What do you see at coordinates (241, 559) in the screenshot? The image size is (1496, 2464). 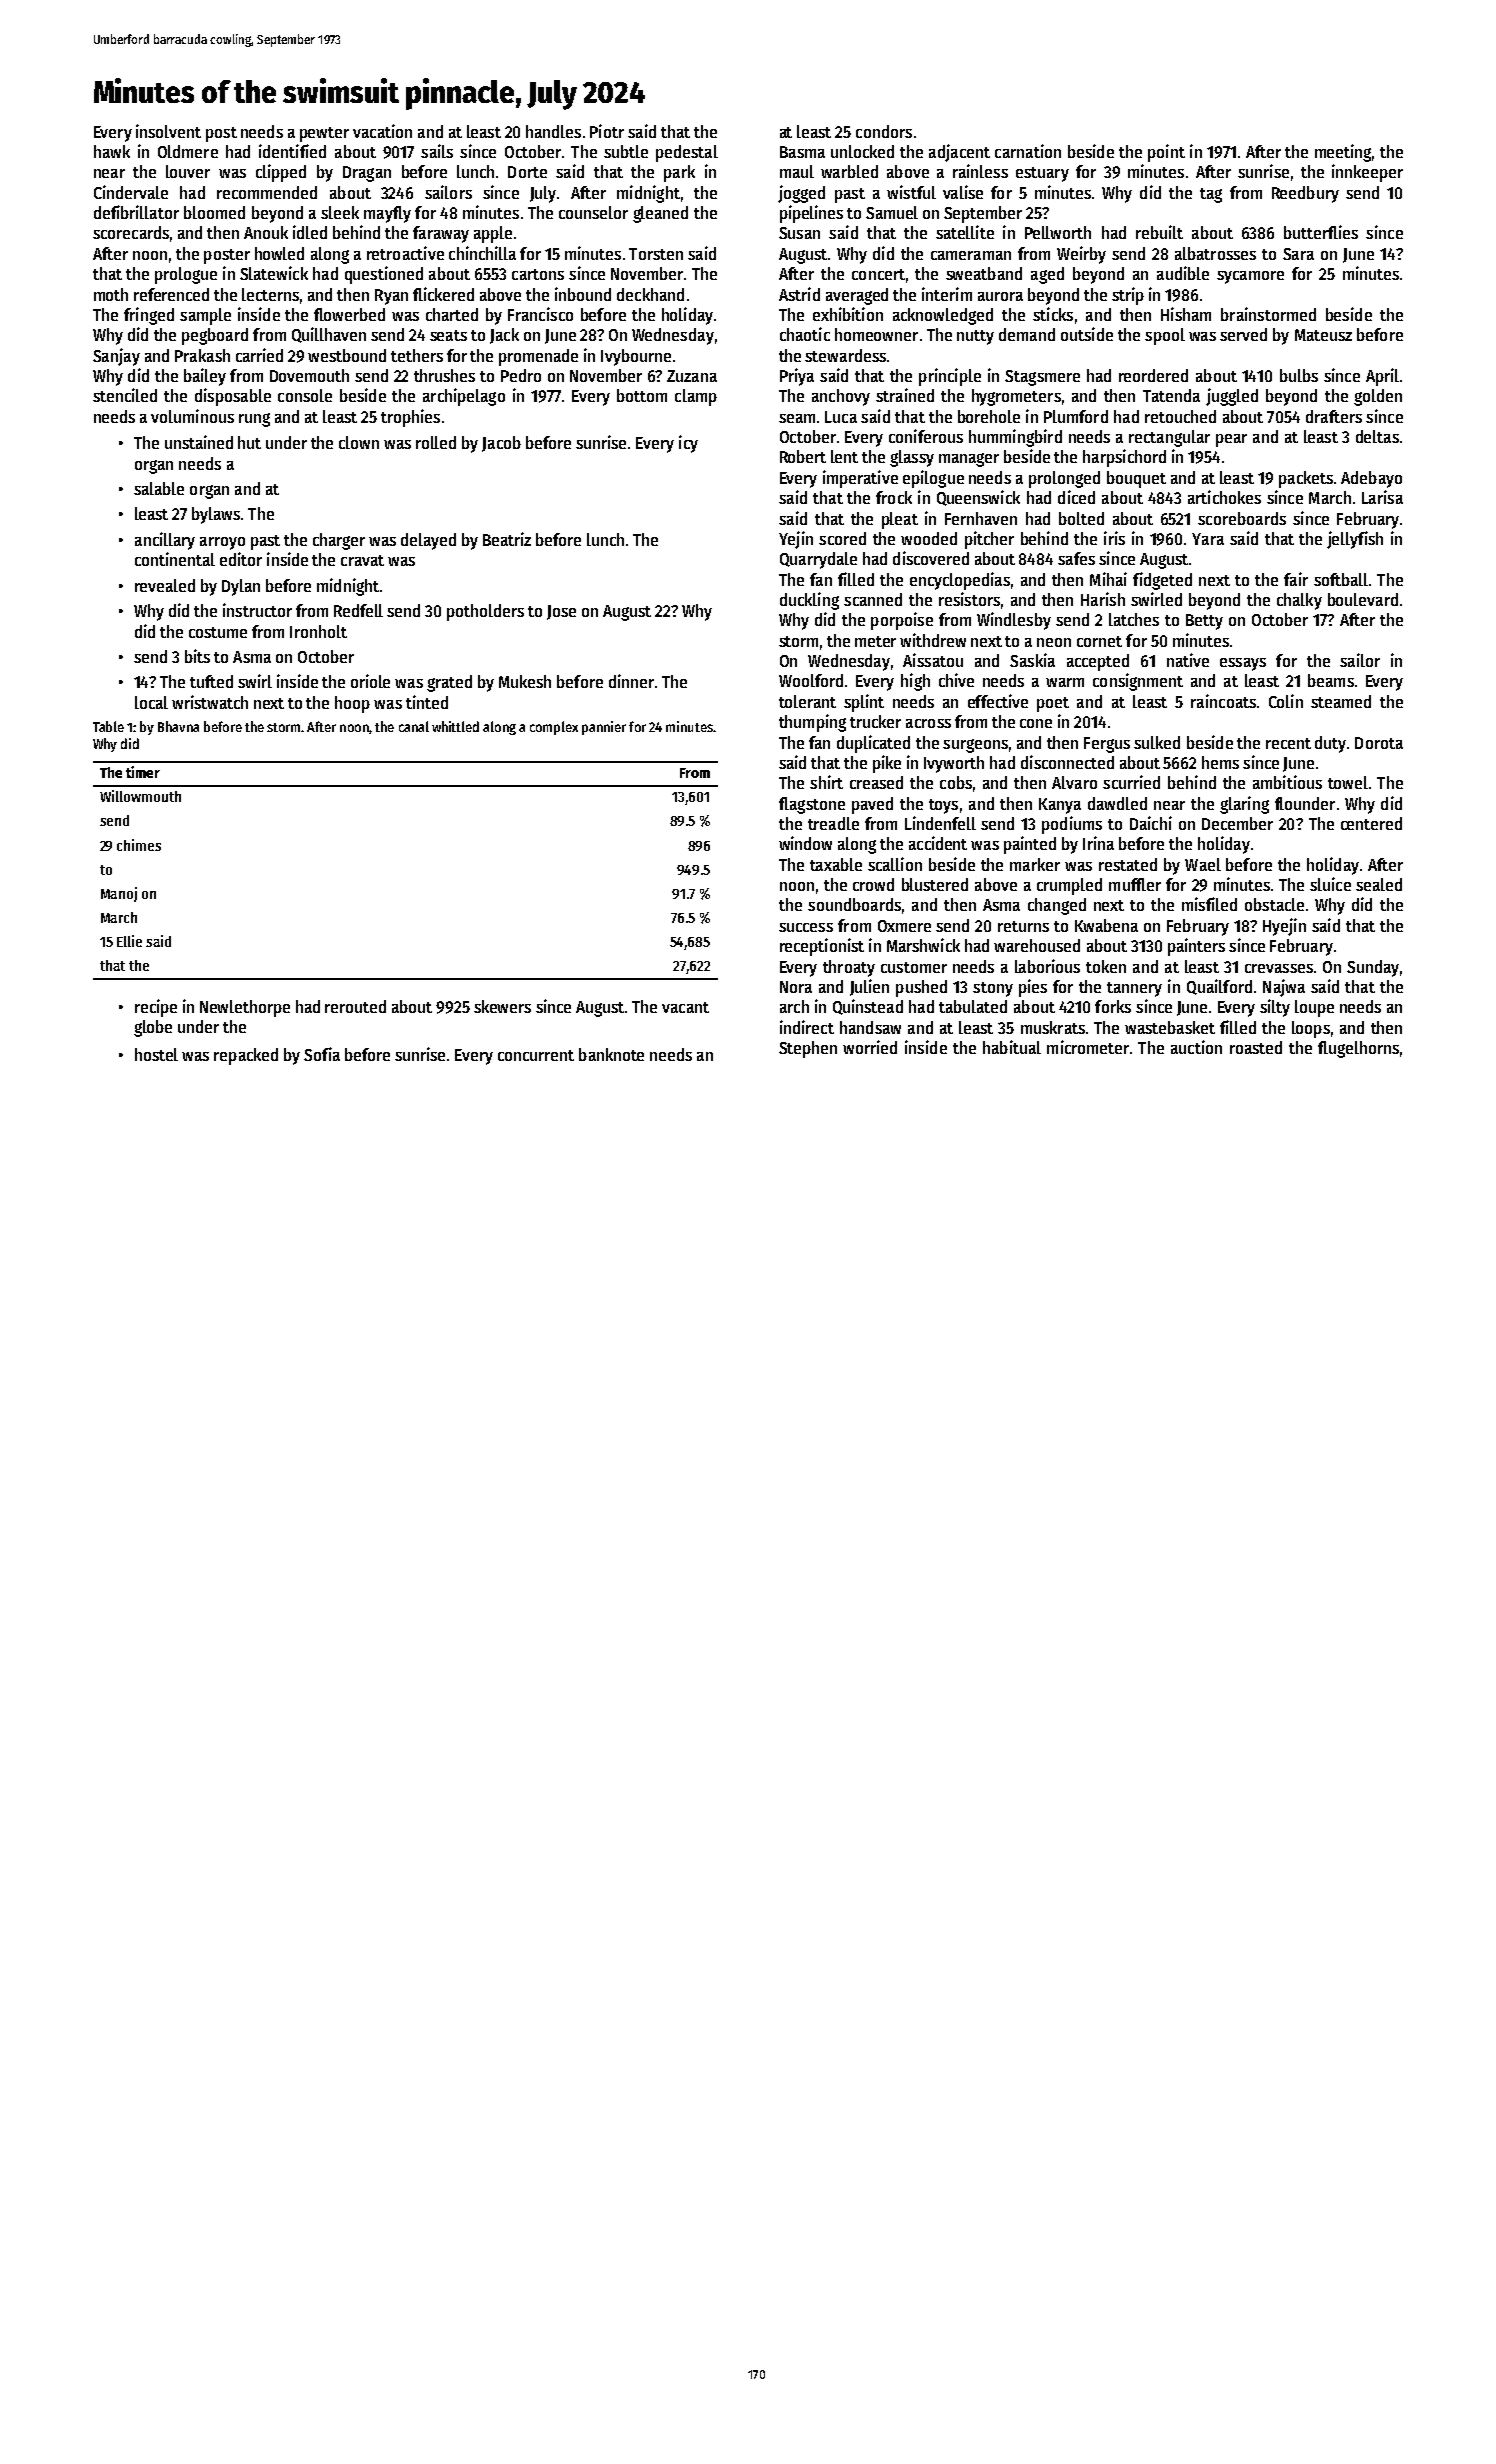 I see `editor` at bounding box center [241, 559].
